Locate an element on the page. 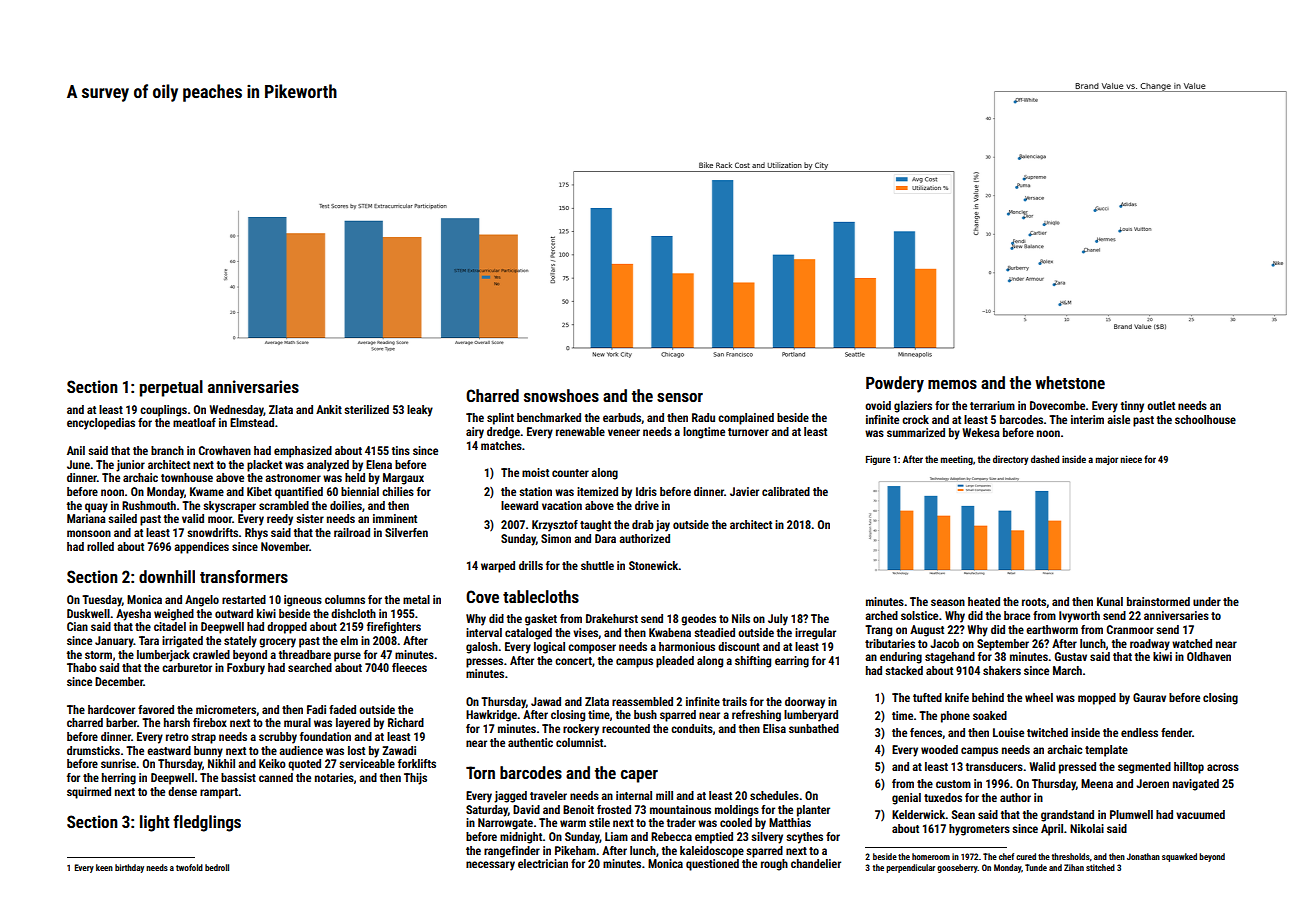 The width and height of the image is (1308, 924). scrubby is located at coordinates (278, 738).
